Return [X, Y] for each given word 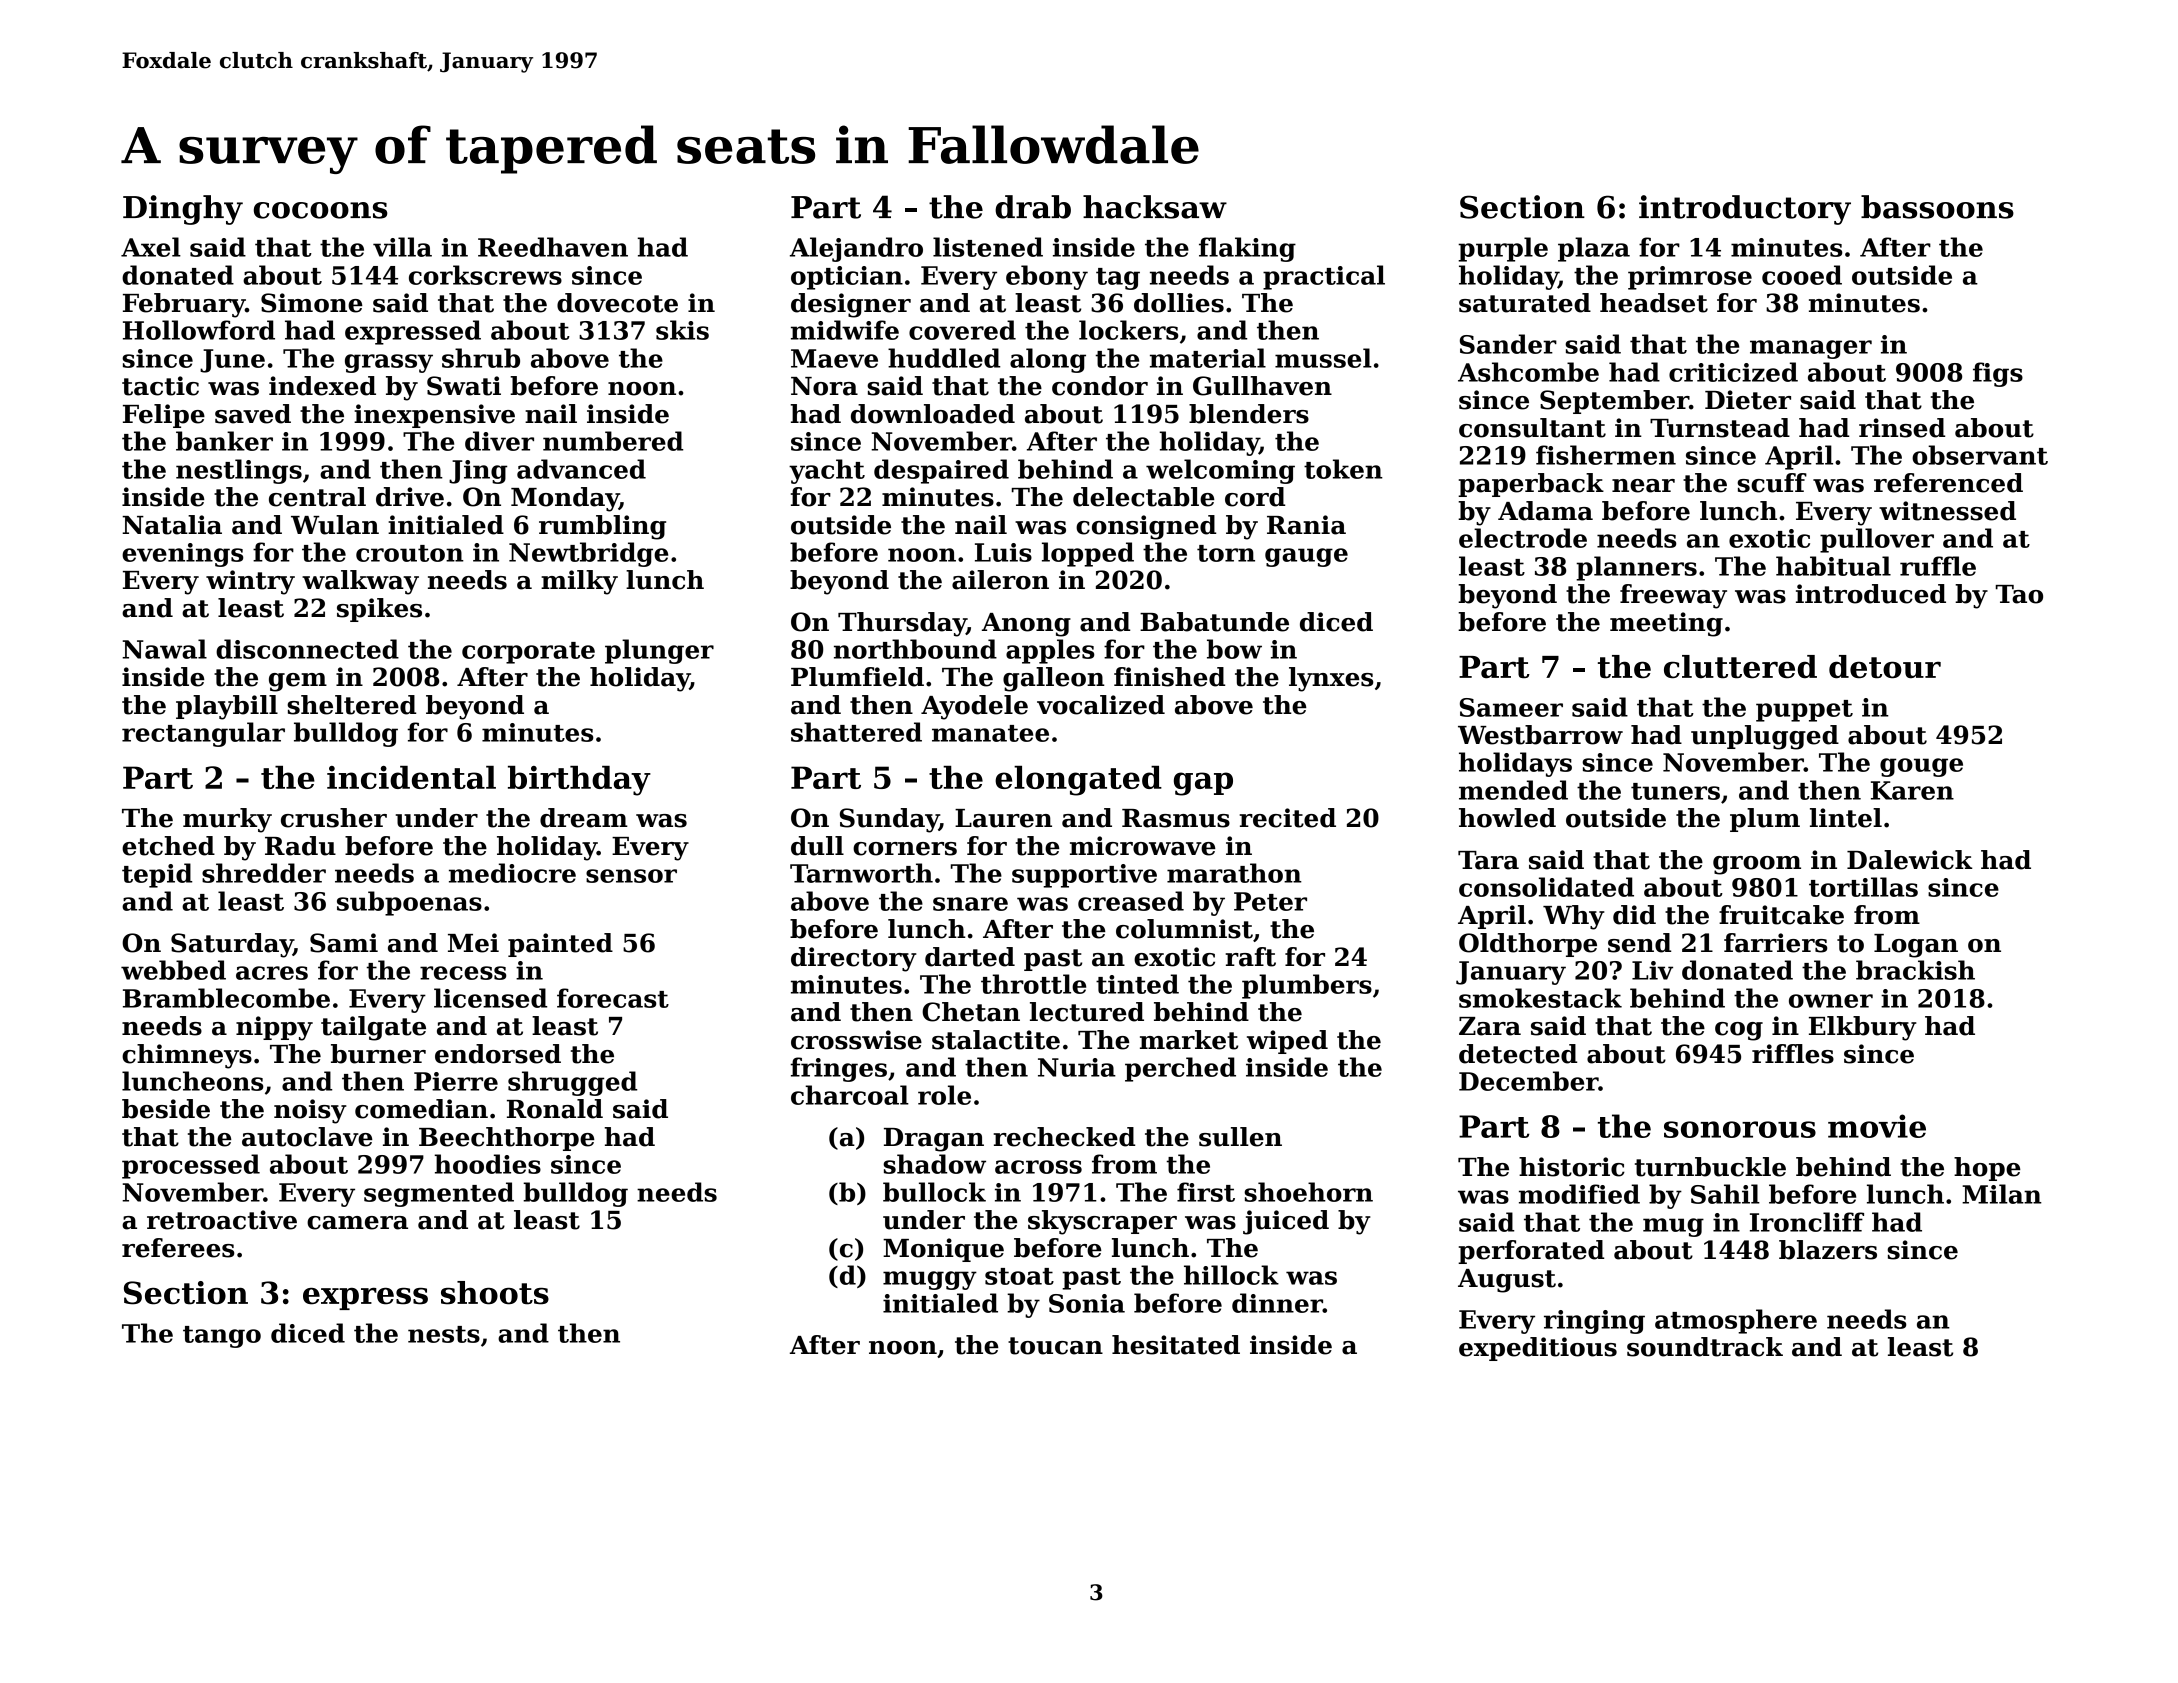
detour [1885, 667]
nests [444, 1334]
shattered [856, 732]
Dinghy [183, 210]
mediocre [512, 873]
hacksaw [1155, 207]
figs [1998, 374]
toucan [1055, 1346]
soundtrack [1705, 1347]
